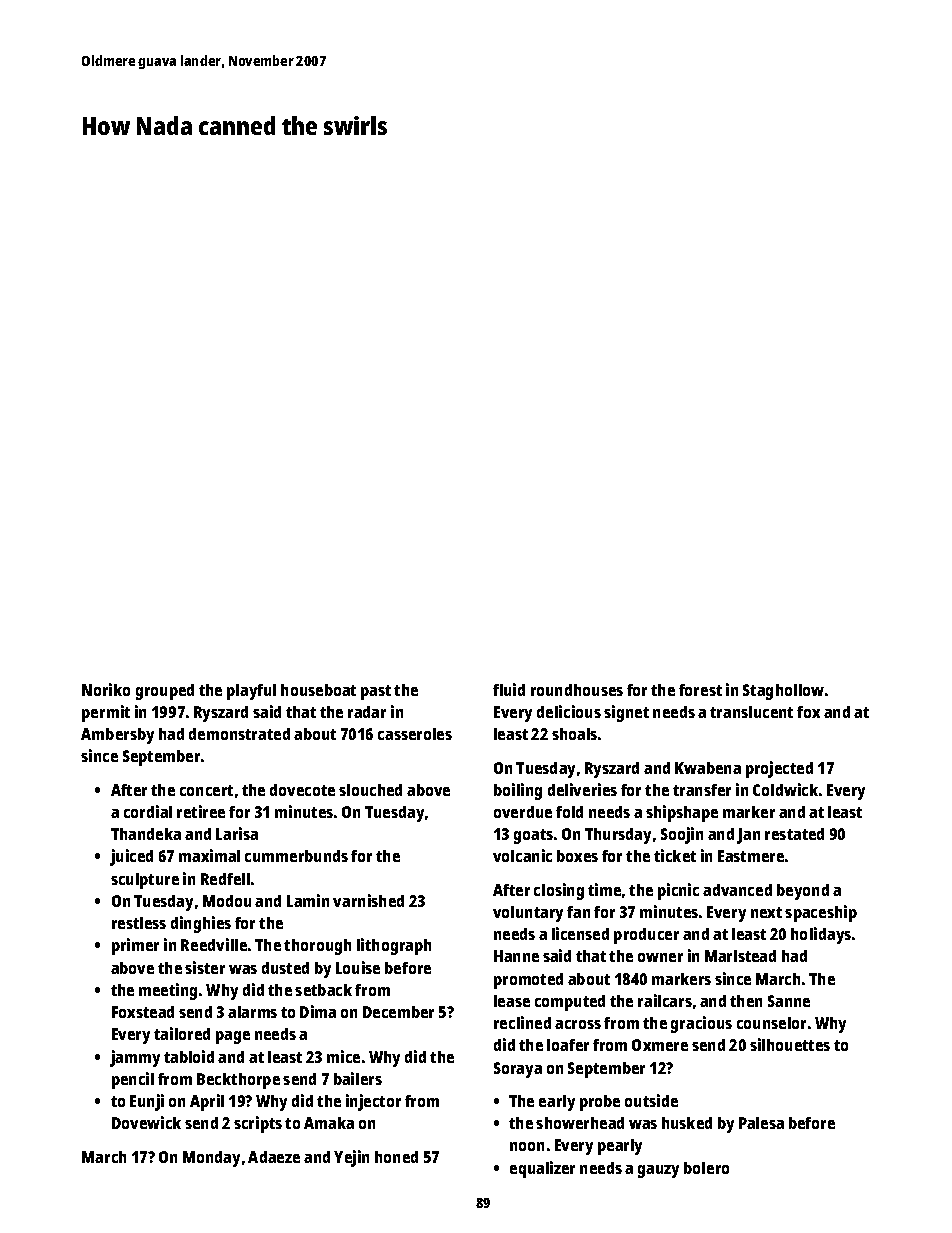  I want to click on Coldwick, so click(785, 789).
